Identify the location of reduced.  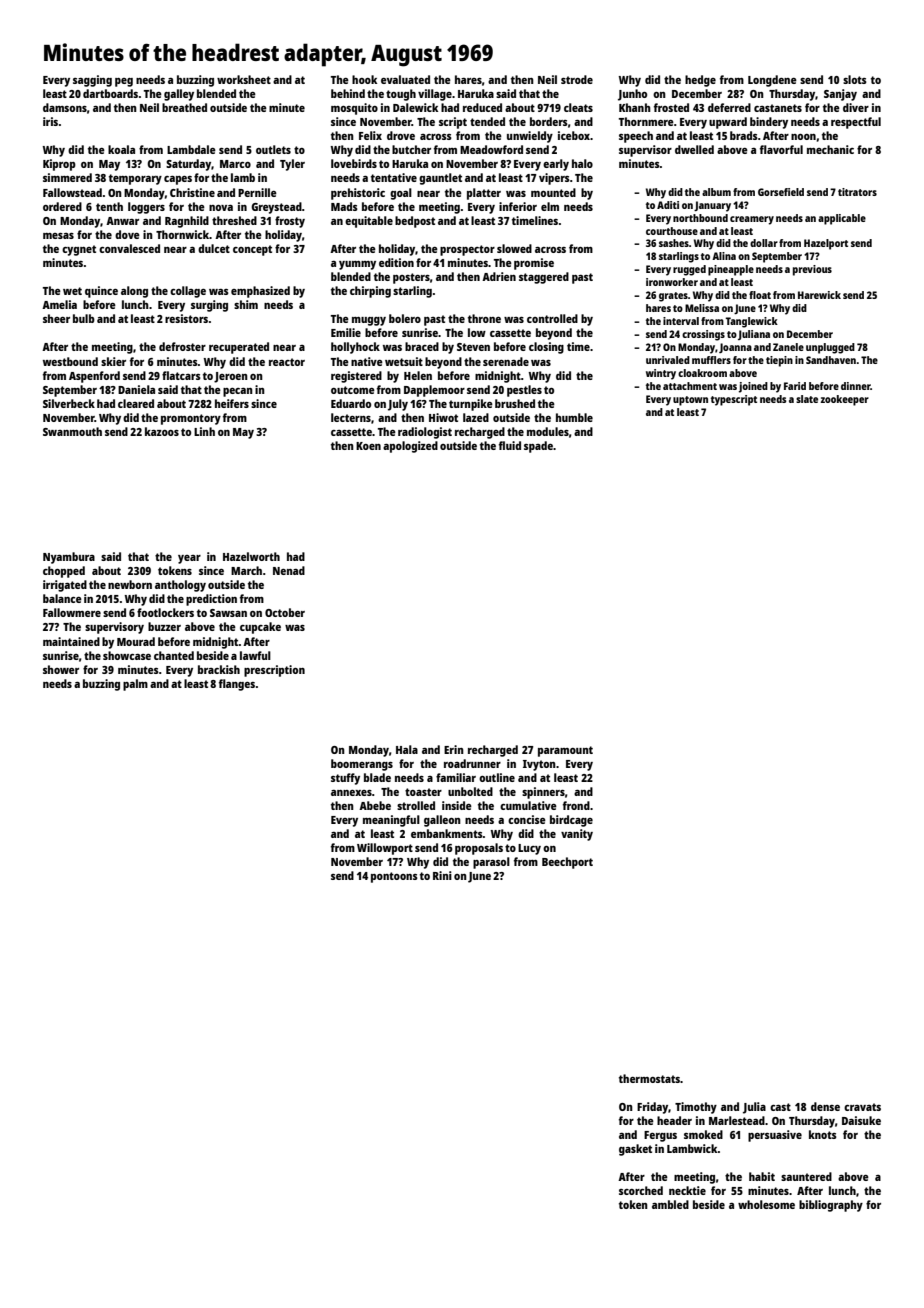
(482, 107).
